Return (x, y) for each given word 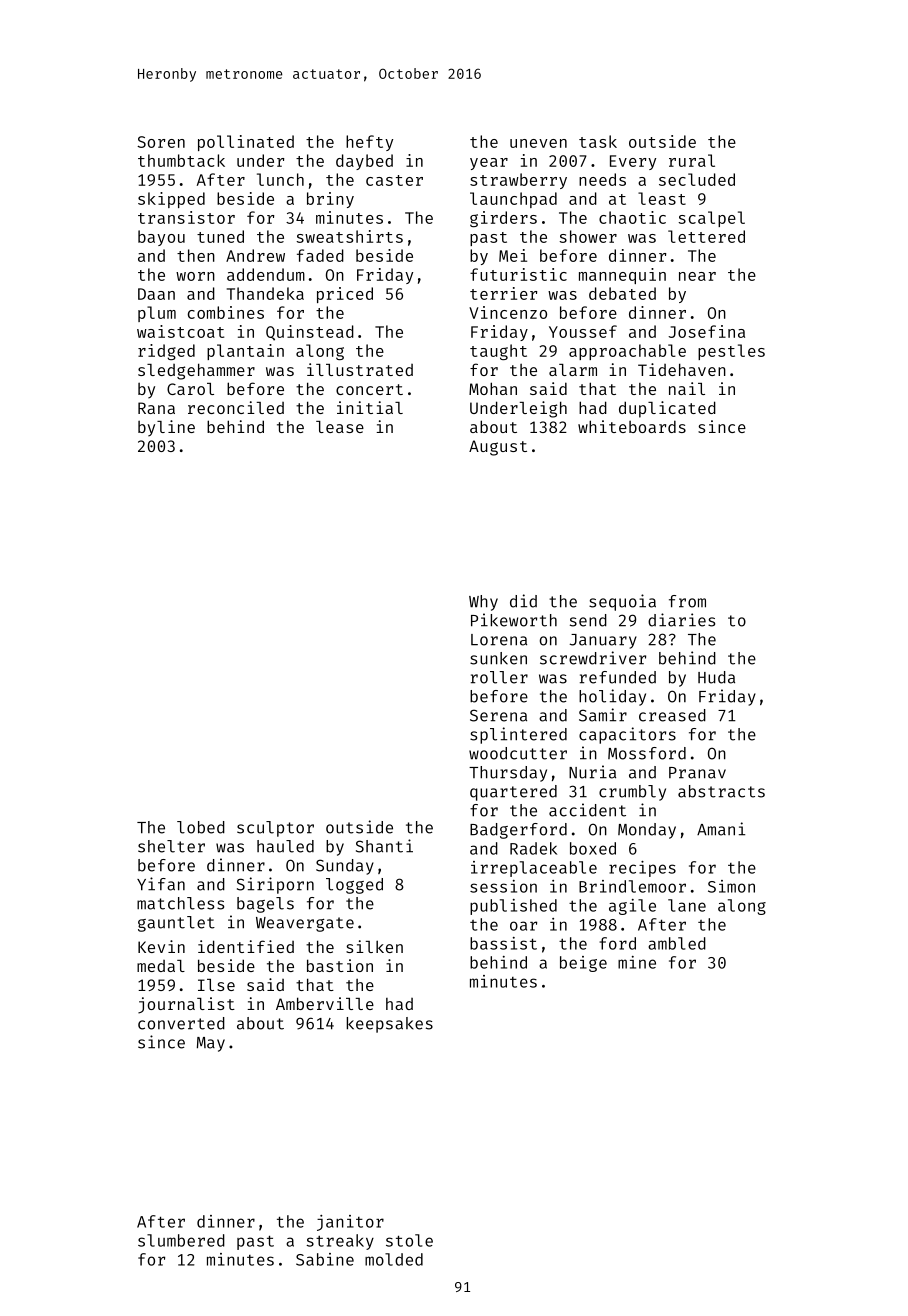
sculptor (275, 829)
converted (181, 1023)
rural (692, 160)
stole (409, 1240)
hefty (369, 143)
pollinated (246, 143)
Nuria (592, 772)
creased (672, 715)
